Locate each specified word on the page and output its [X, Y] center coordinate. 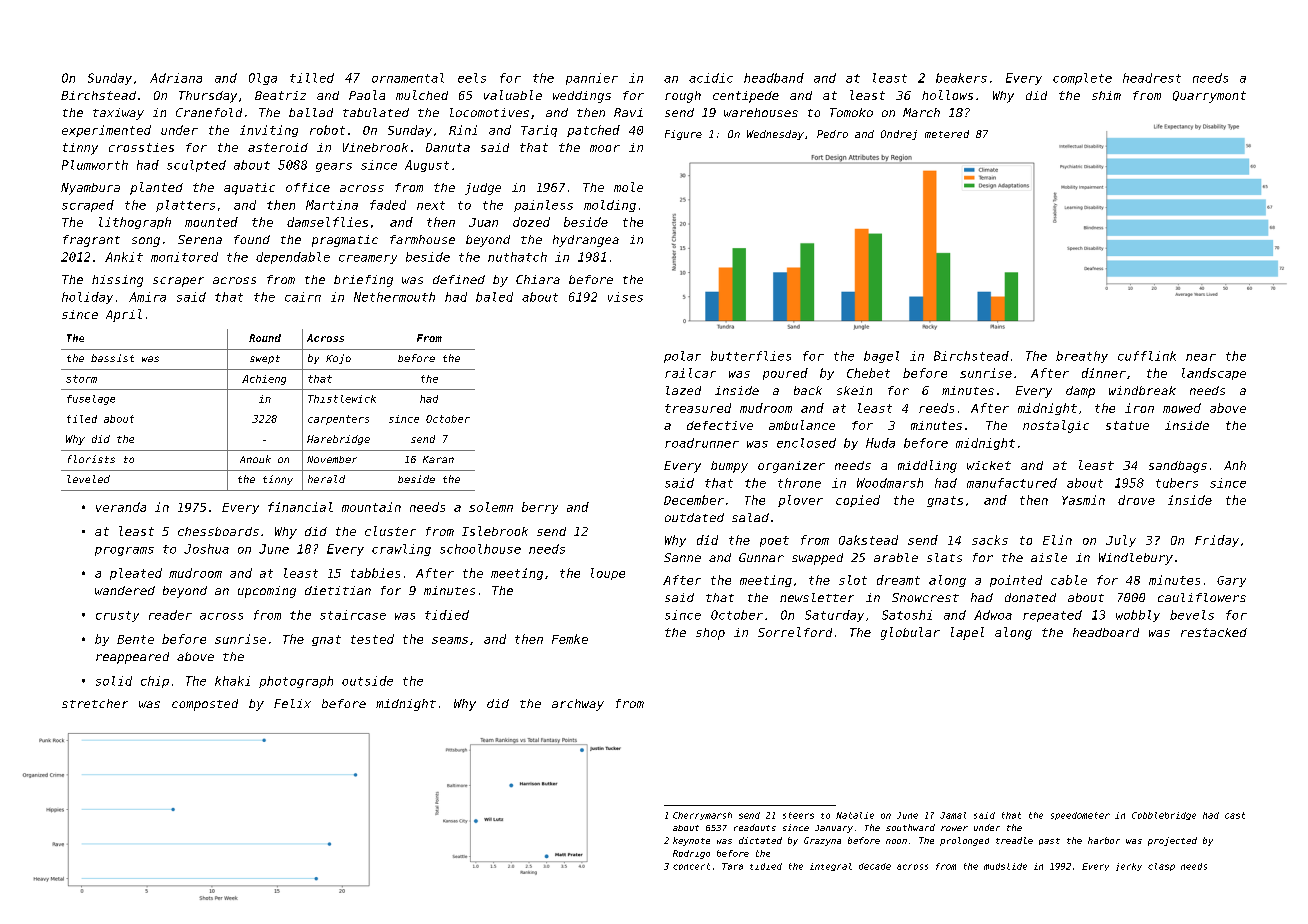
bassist [112, 358]
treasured [698, 408]
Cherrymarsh [702, 816]
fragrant [91, 241]
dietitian [338, 590]
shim [1106, 95]
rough [683, 97]
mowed [1182, 408]
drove [1136, 500]
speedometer [1080, 816]
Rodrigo [691, 854]
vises [625, 297]
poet [774, 541]
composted [205, 705]
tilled [312, 78]
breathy [1082, 357]
